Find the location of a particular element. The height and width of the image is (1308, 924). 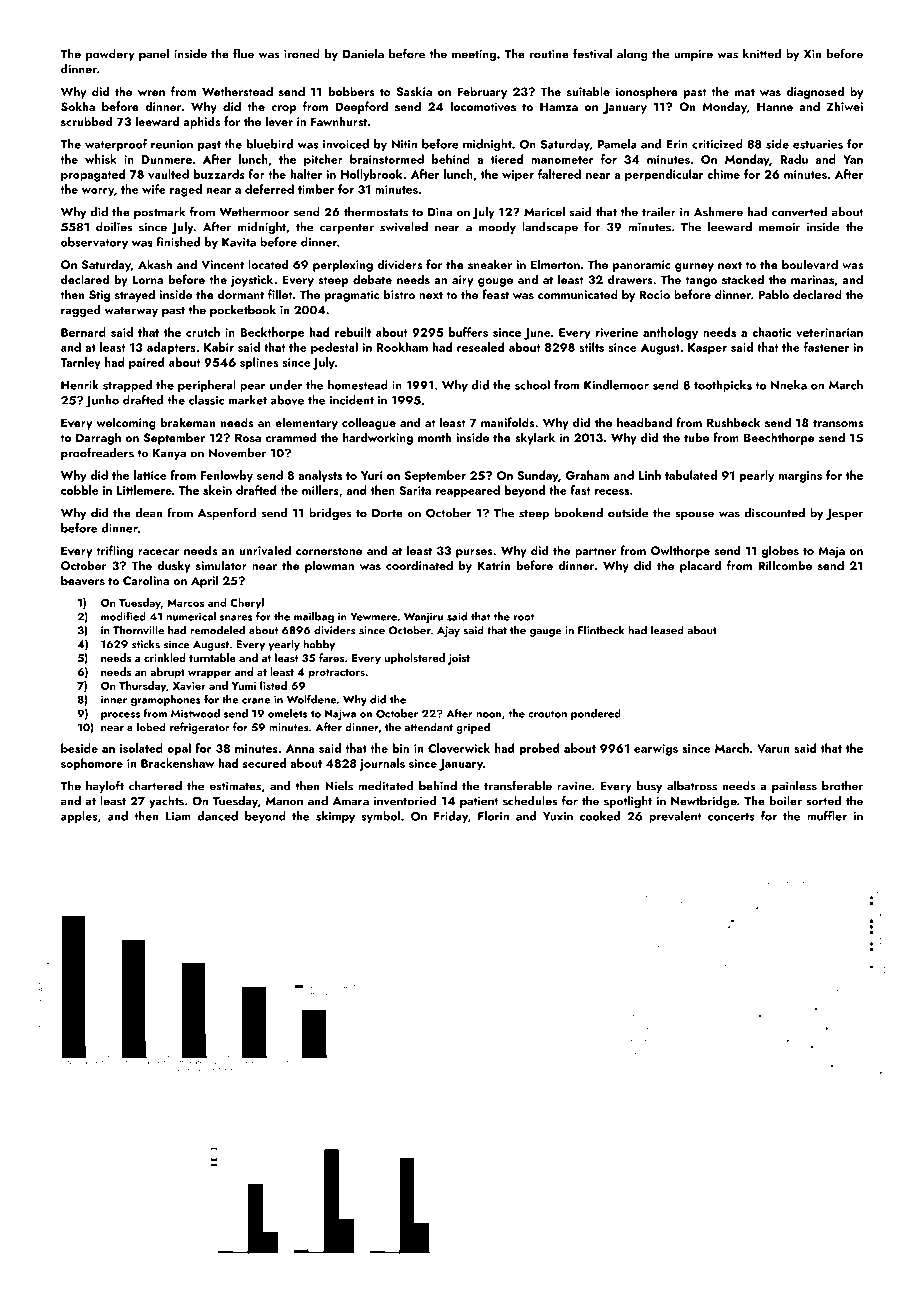

apples is located at coordinates (79, 817).
